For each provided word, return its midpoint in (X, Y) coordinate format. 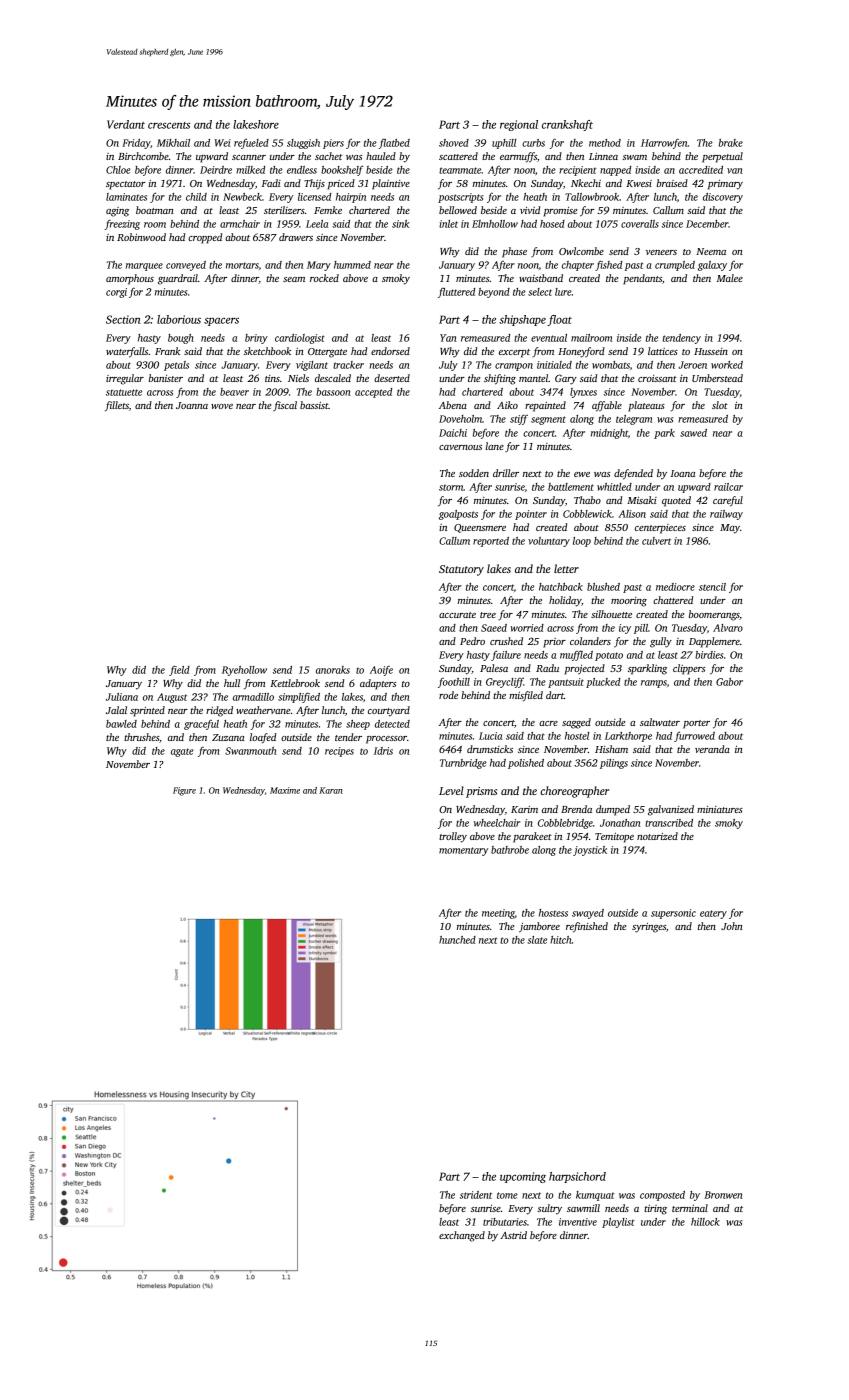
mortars (242, 265)
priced (341, 184)
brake (731, 143)
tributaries (505, 1222)
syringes (649, 928)
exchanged (462, 1236)
